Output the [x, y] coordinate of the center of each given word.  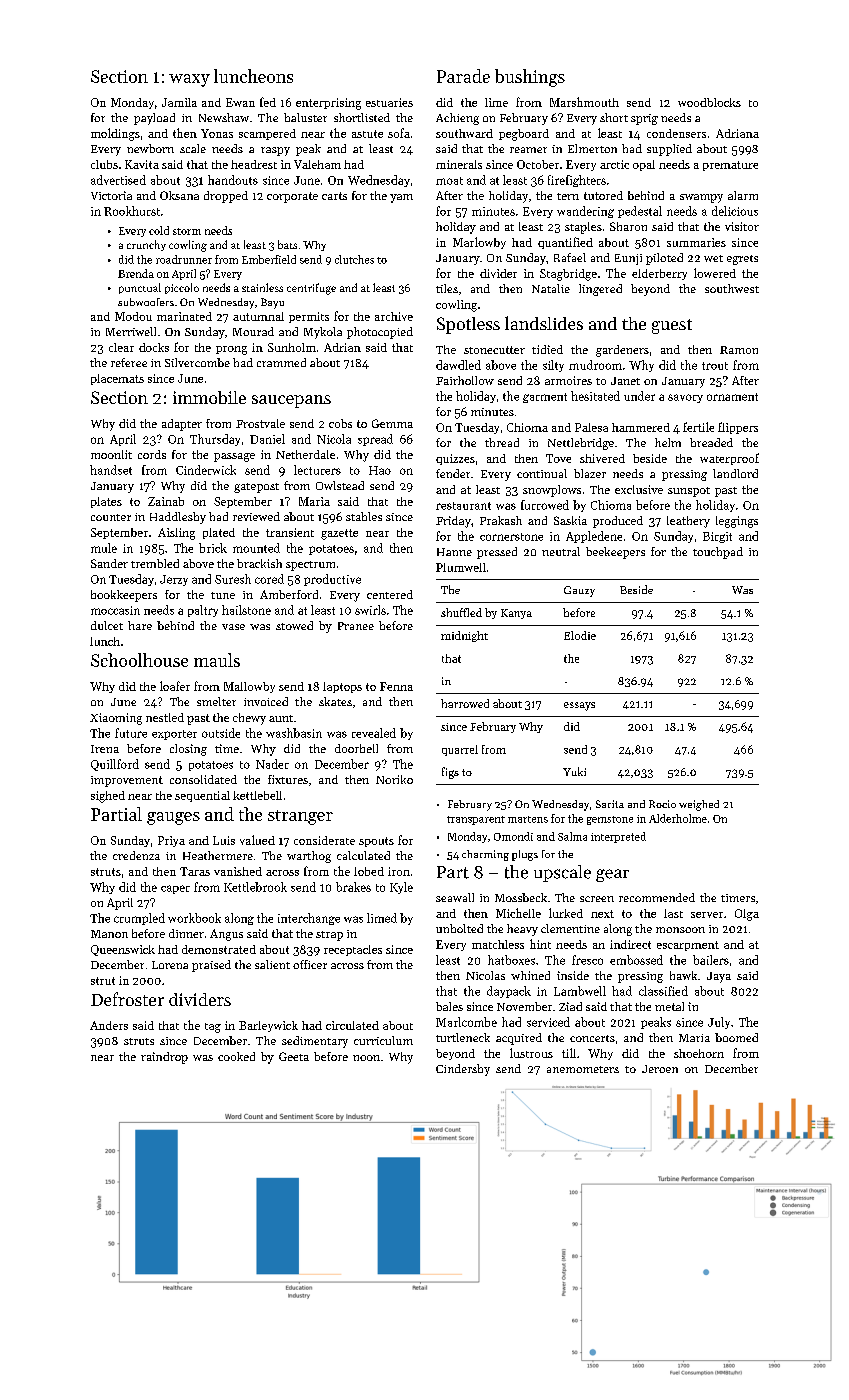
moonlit [111, 454]
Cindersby [463, 1070]
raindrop [164, 1058]
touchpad [718, 553]
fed [268, 102]
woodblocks [709, 102]
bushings [530, 78]
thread [502, 442]
